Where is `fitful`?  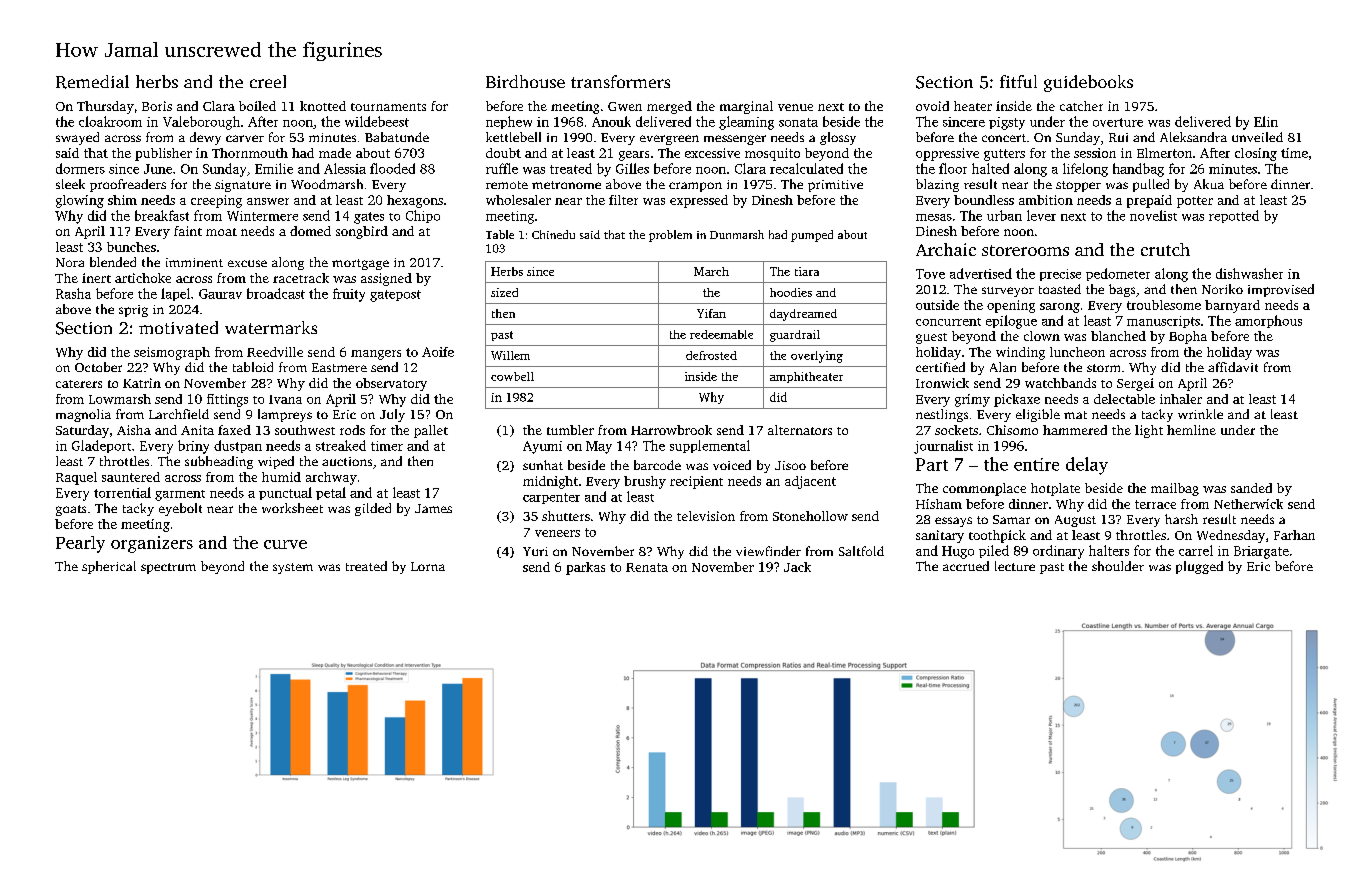
fitful is located at coordinates (1018, 81).
